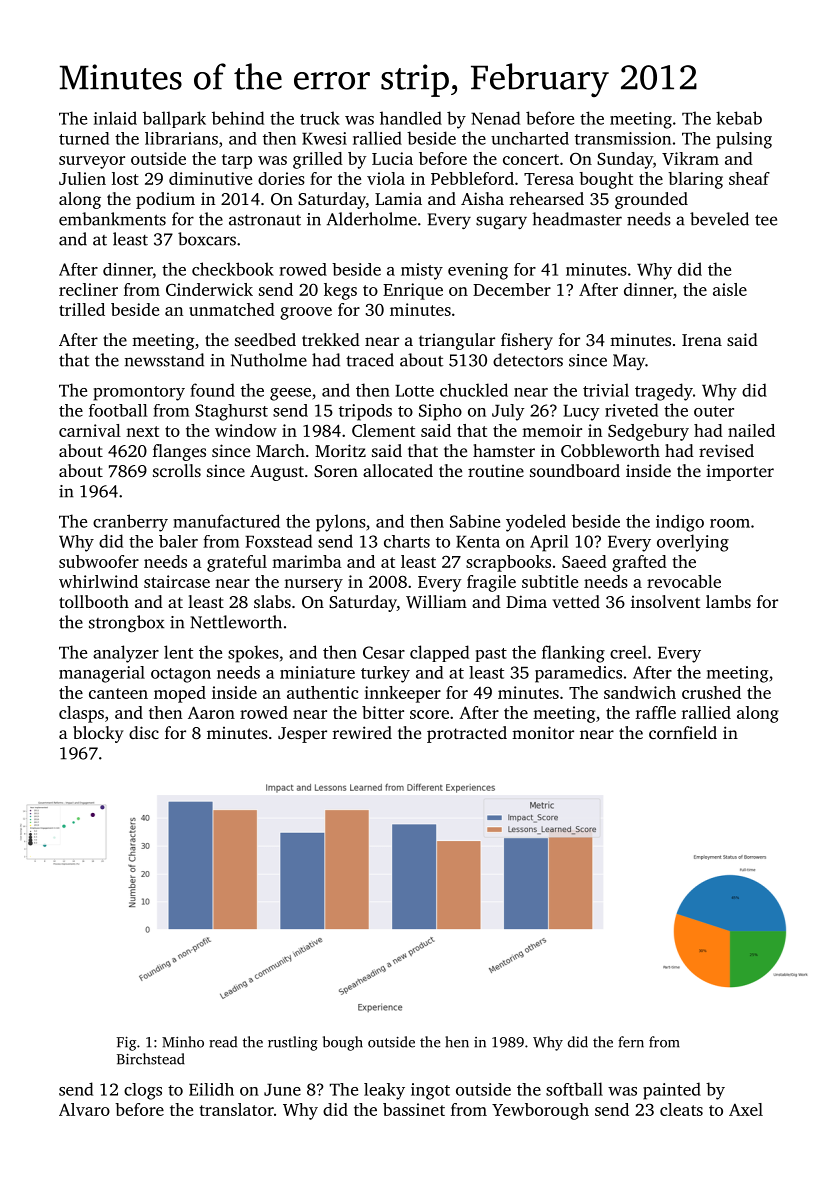 The height and width of the screenshot is (1192, 840). Describe the element at coordinates (92, 162) in the screenshot. I see `surveyor` at that location.
